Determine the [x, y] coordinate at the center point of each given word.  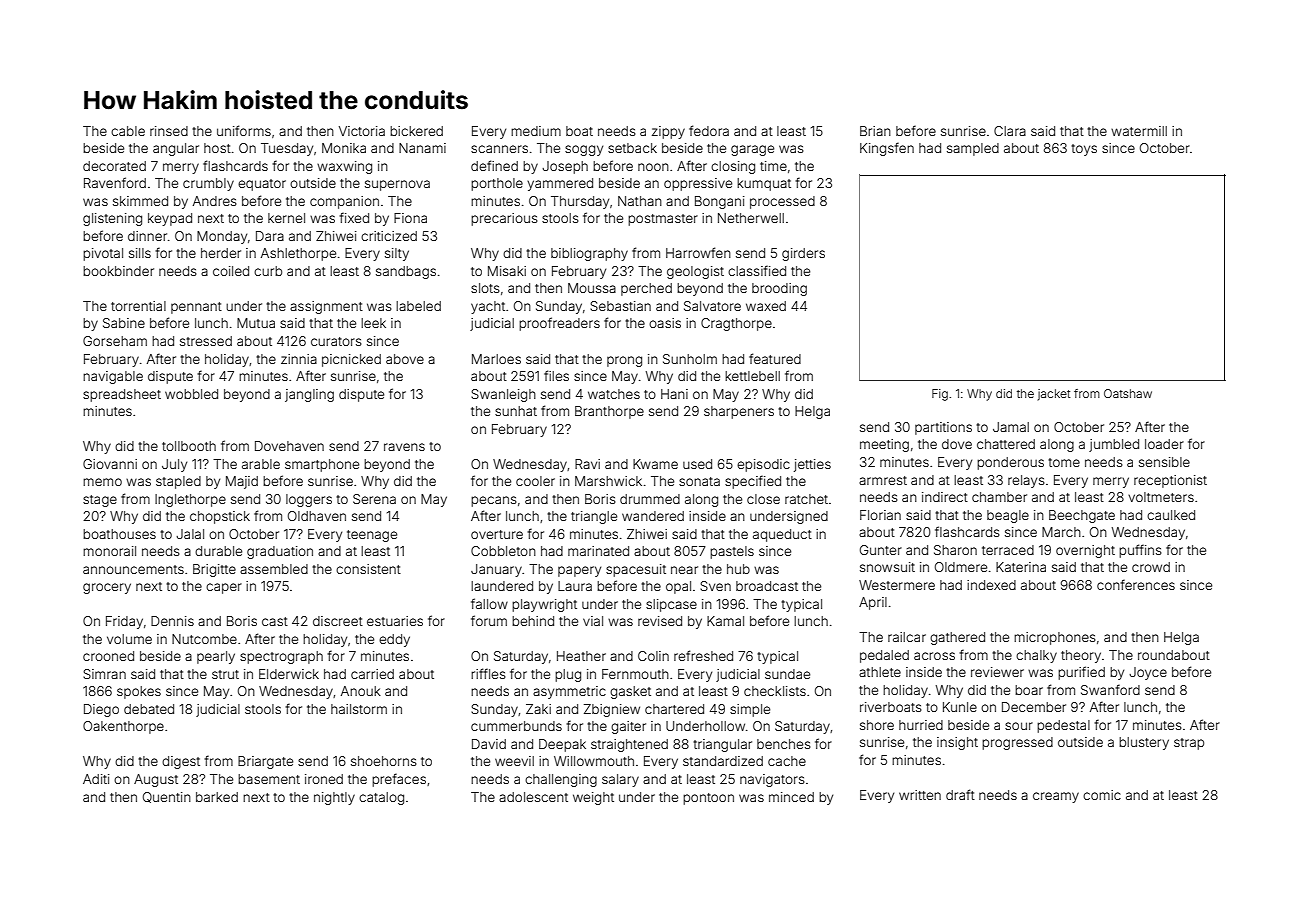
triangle [594, 517]
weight [593, 798]
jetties [812, 465]
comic [1102, 795]
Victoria [362, 131]
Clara [1010, 131]
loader [1164, 444]
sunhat [516, 411]
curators [336, 341]
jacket [1054, 395]
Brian [875, 131]
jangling [309, 395]
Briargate [265, 762]
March [1061, 532]
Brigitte [214, 570]
